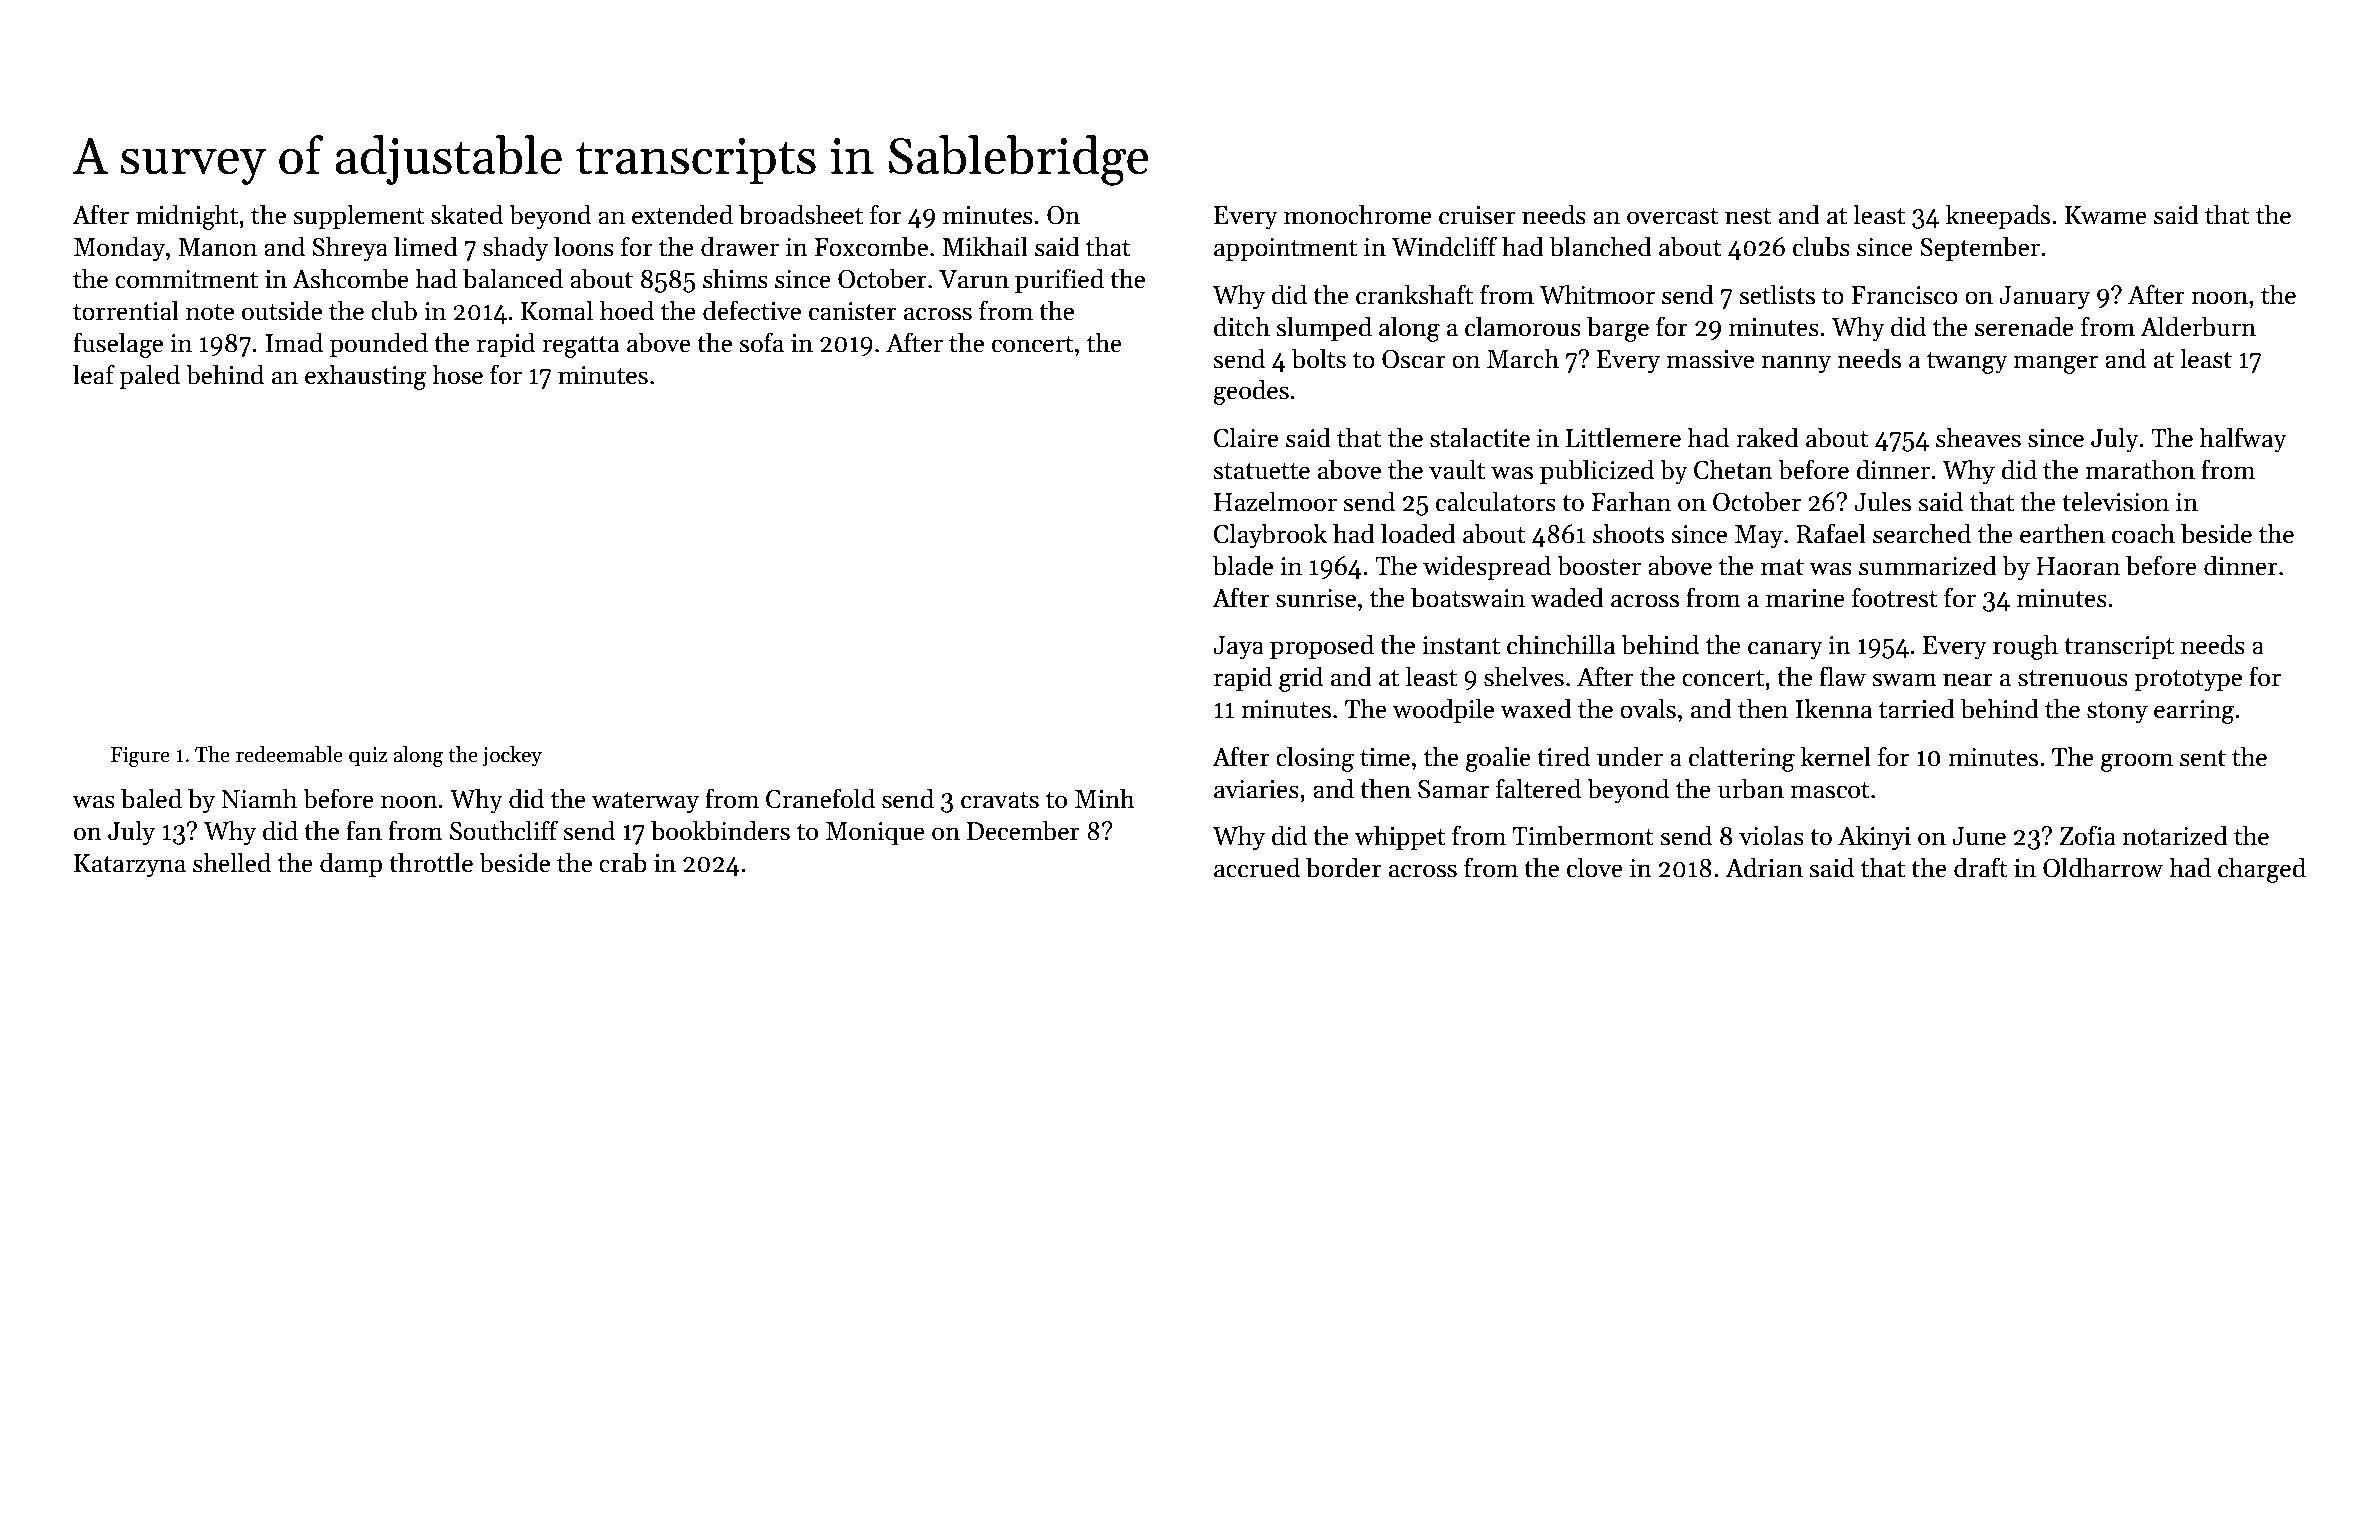 This screenshot has width=2380, height=1540. I want to click on calculators, so click(1496, 501).
